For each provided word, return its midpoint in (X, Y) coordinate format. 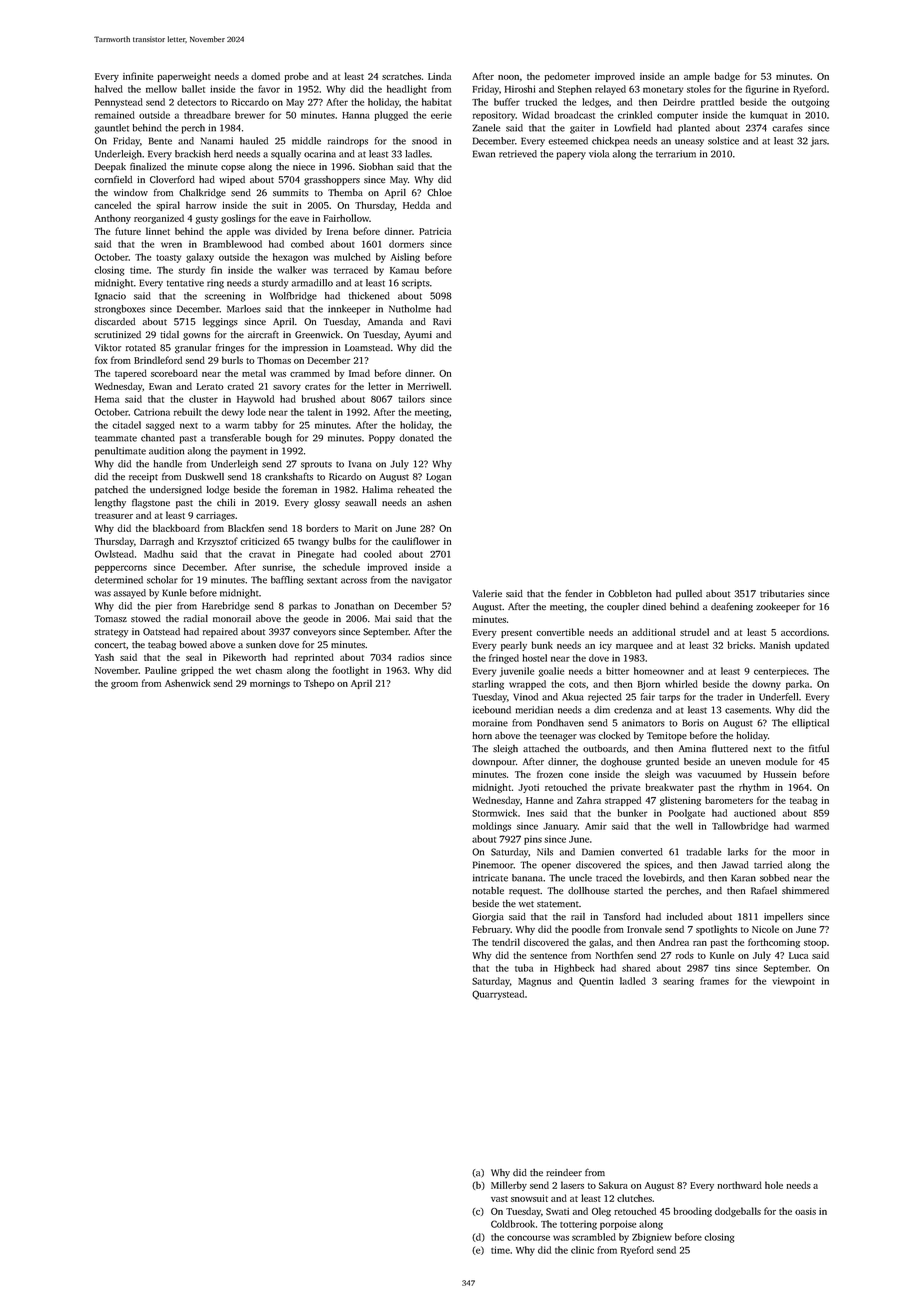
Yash (104, 657)
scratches (401, 76)
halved (109, 89)
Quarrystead (498, 995)
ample (697, 77)
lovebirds (663, 878)
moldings (491, 827)
